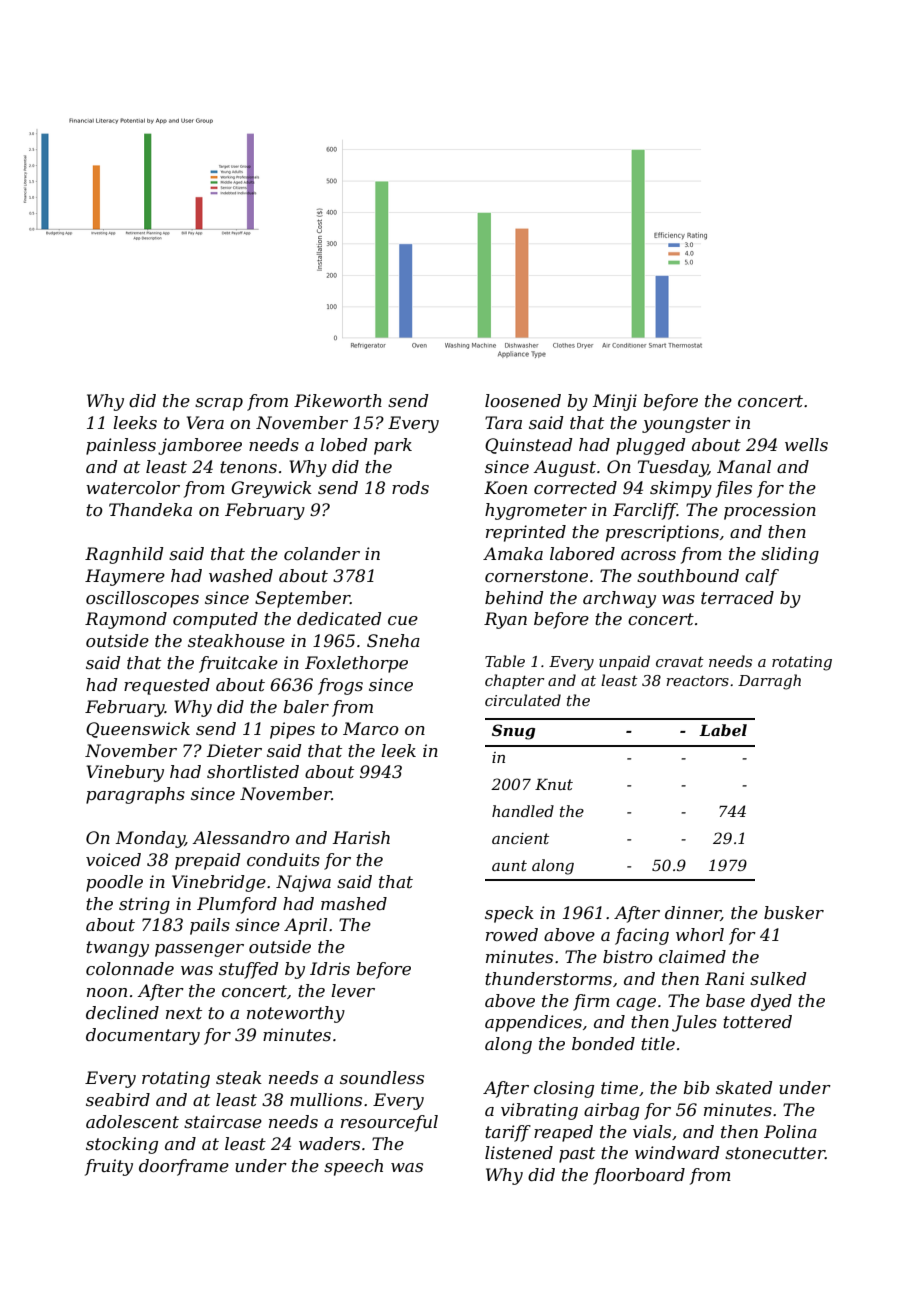 This screenshot has height=1311, width=924. What do you see at coordinates (353, 1167) in the screenshot?
I see `speech` at bounding box center [353, 1167].
